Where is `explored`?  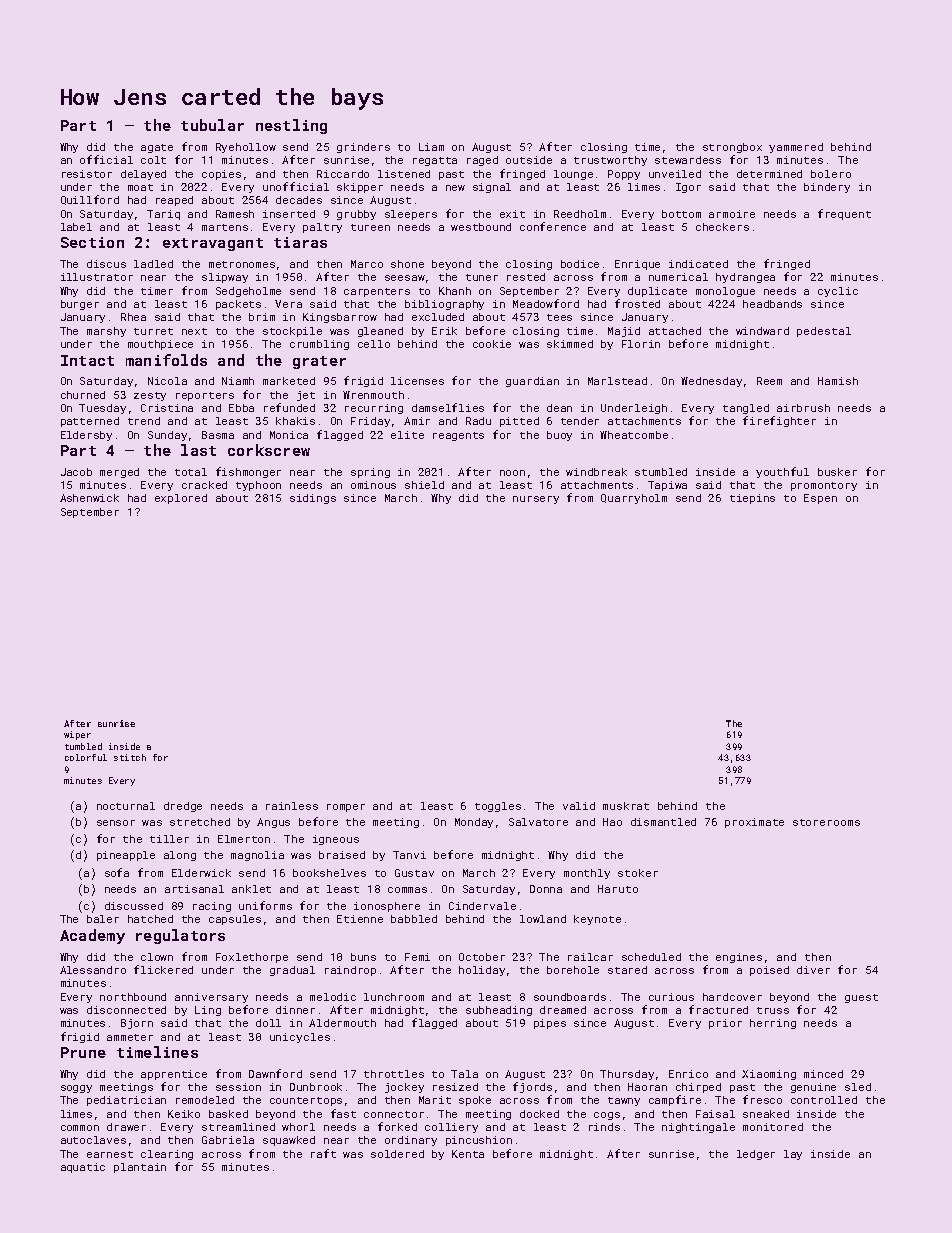
explored is located at coordinates (181, 499).
